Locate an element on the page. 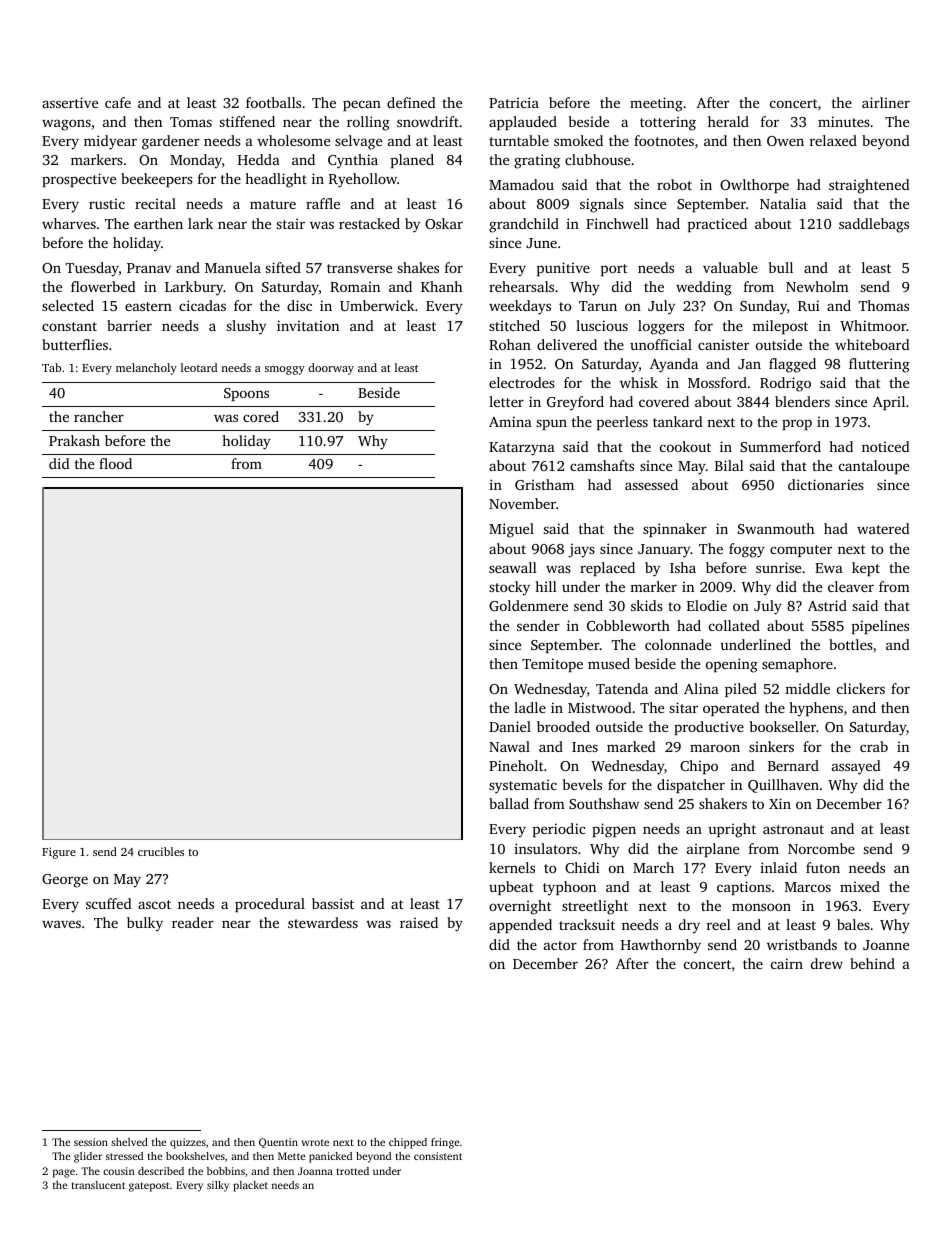  milepost is located at coordinates (780, 327).
